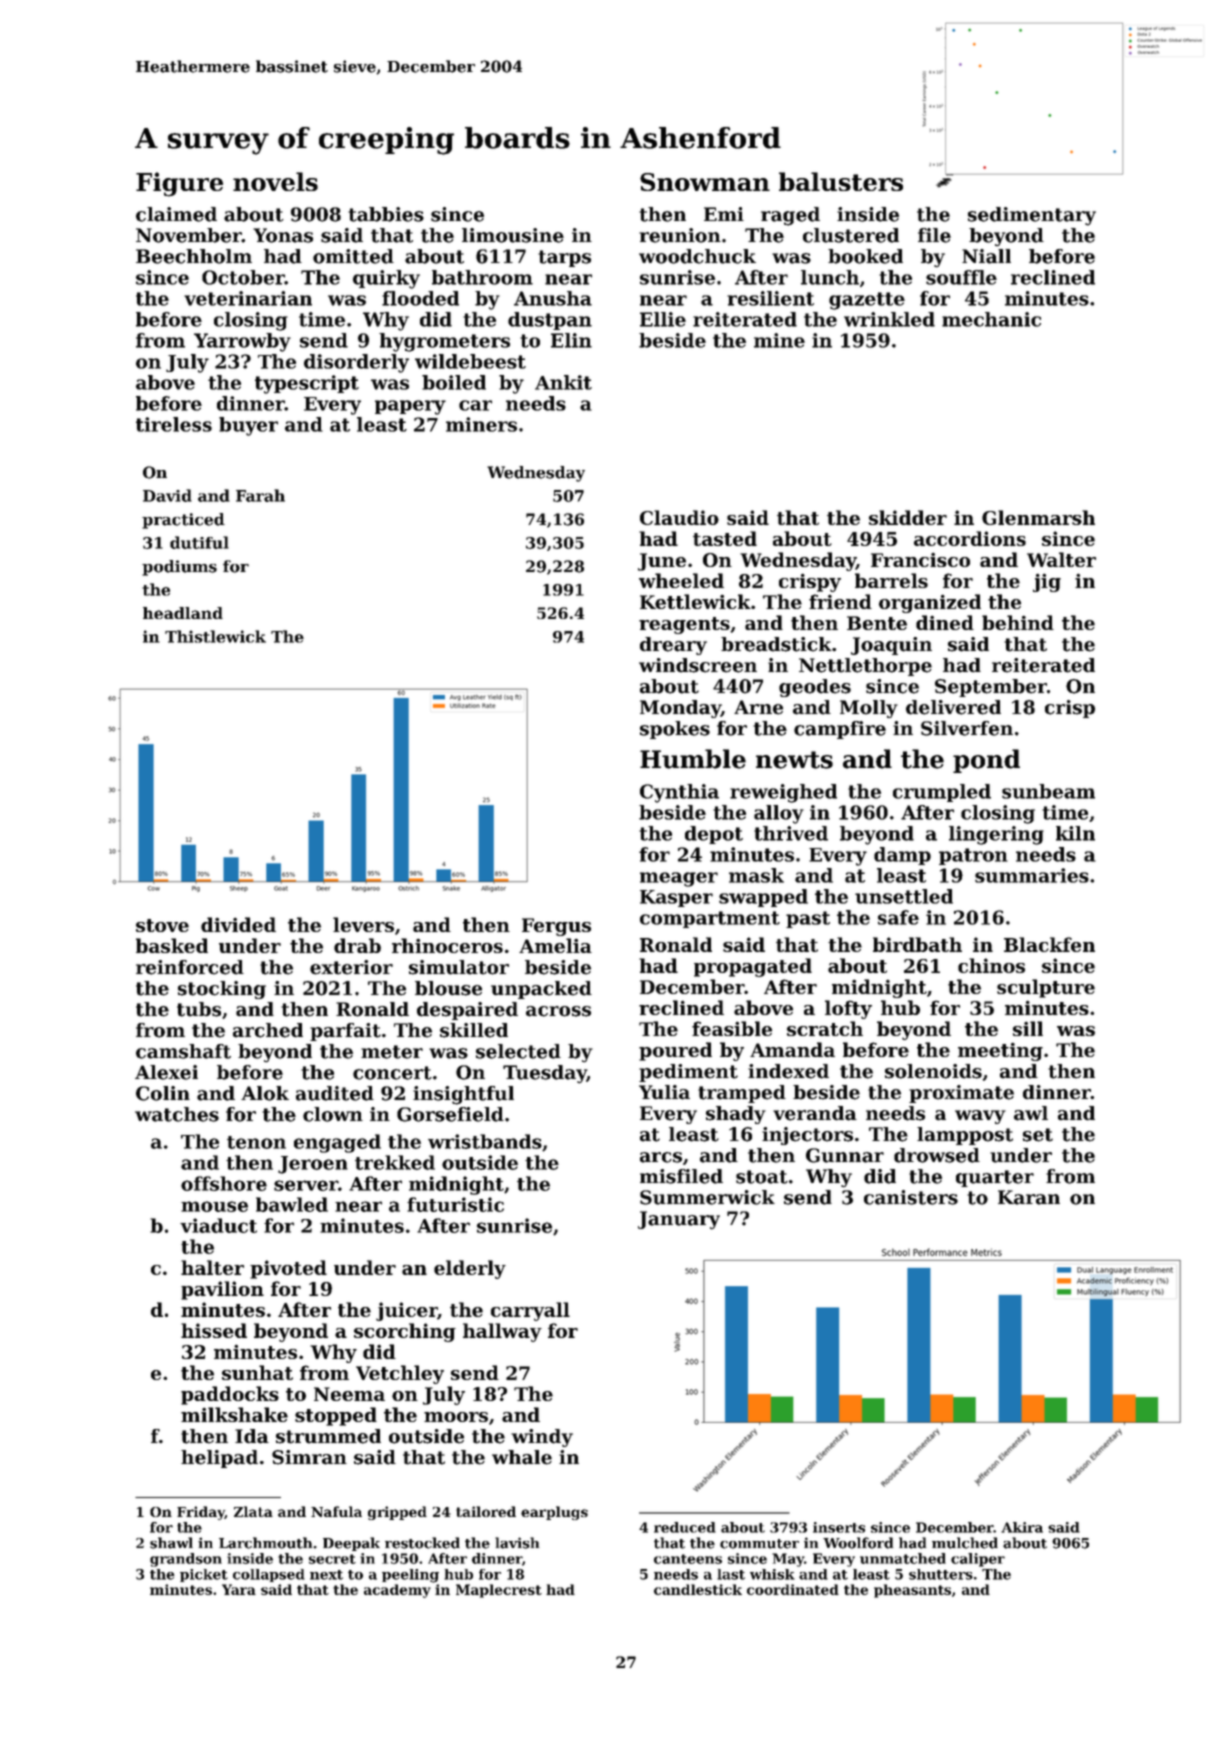 The height and width of the screenshot is (1741, 1231). Describe the element at coordinates (542, 1438) in the screenshot. I see `windy` at that location.
